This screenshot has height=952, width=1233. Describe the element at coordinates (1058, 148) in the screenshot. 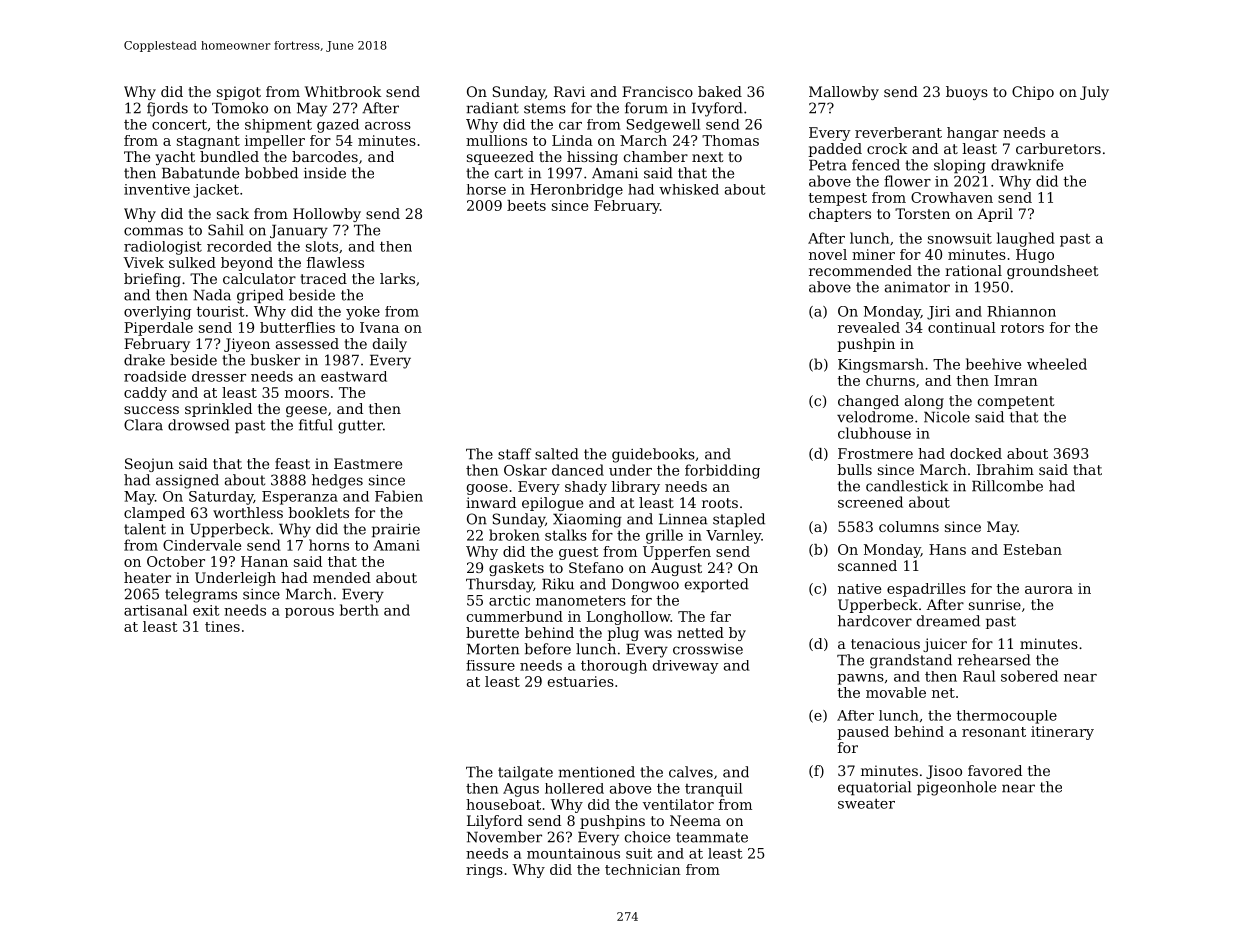

I see `carburetors` at that location.
